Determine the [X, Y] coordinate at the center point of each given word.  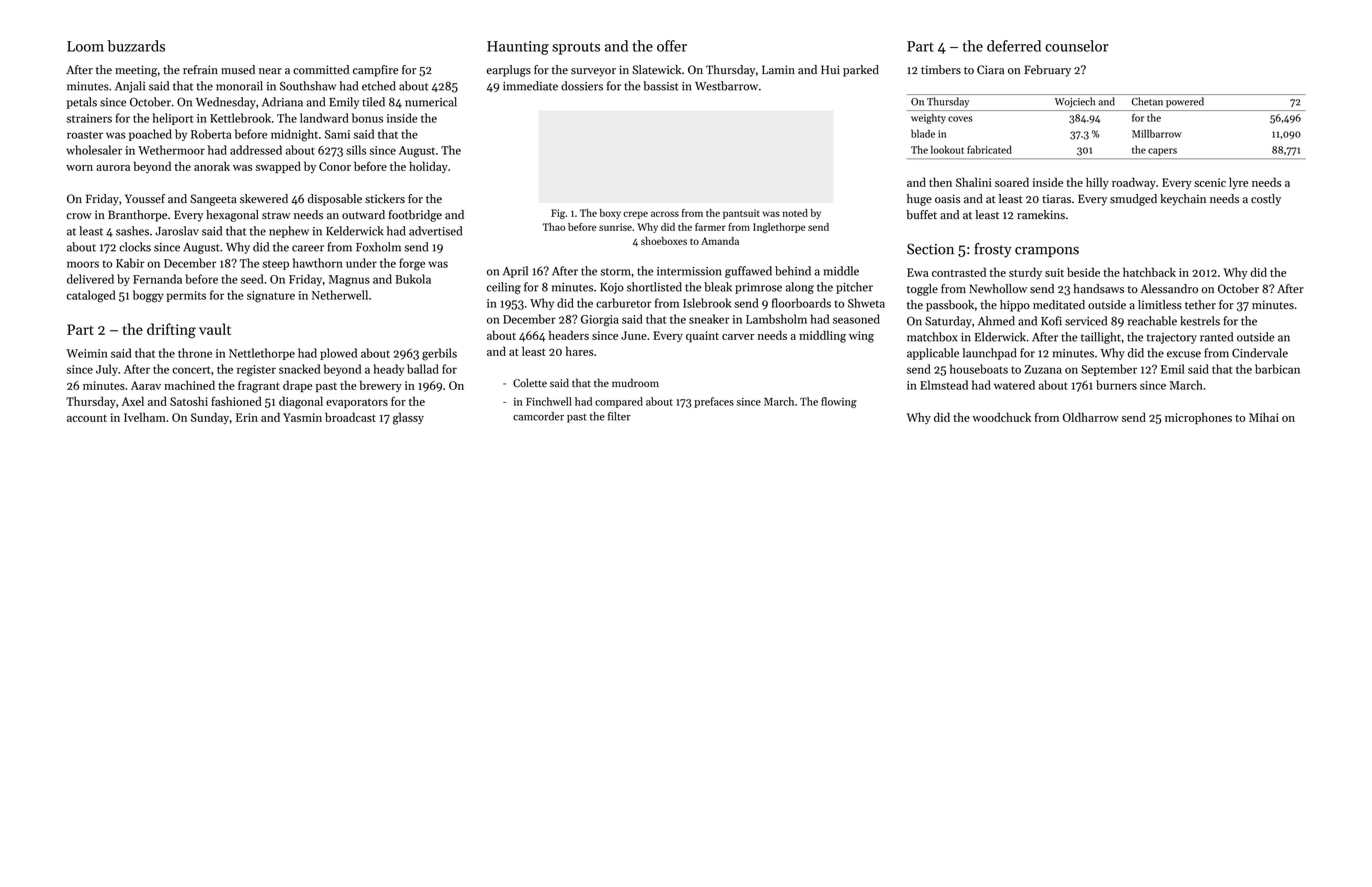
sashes [132, 231]
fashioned [236, 401]
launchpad [989, 354]
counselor [1077, 46]
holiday [428, 167]
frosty [993, 250]
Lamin [778, 70]
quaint [702, 336]
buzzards [136, 46]
